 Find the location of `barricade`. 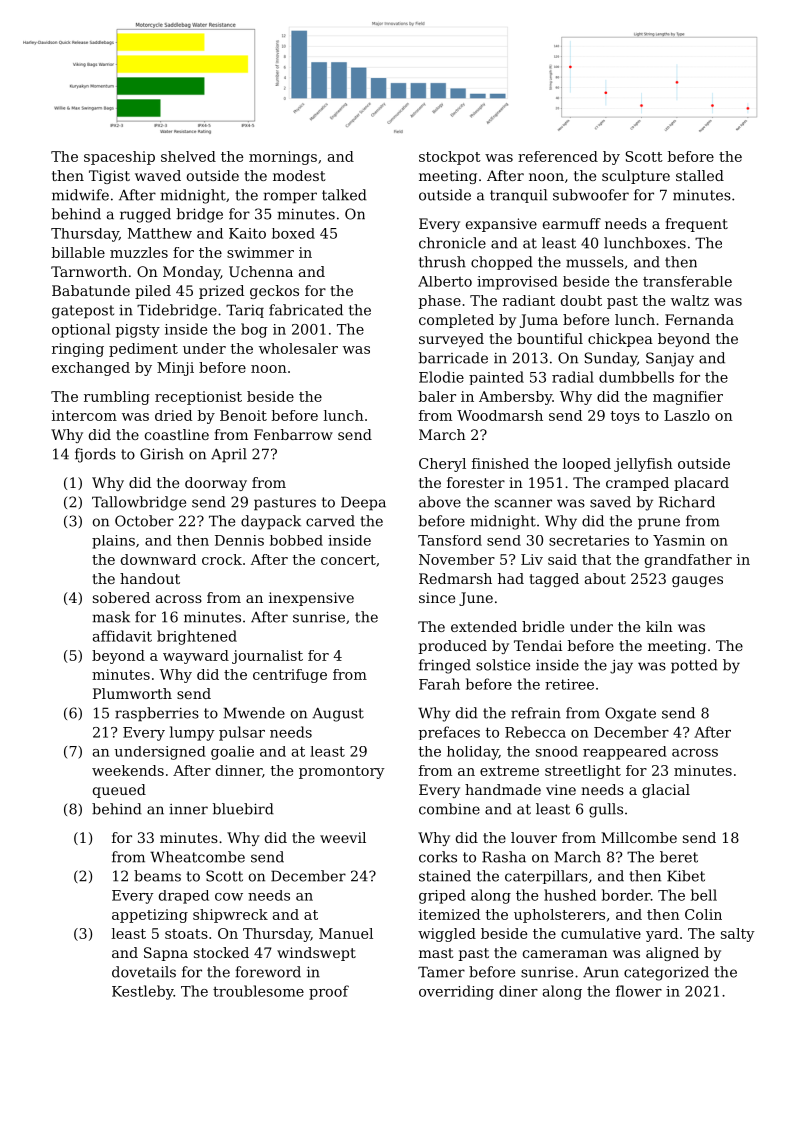

barricade is located at coordinates (453, 358).
